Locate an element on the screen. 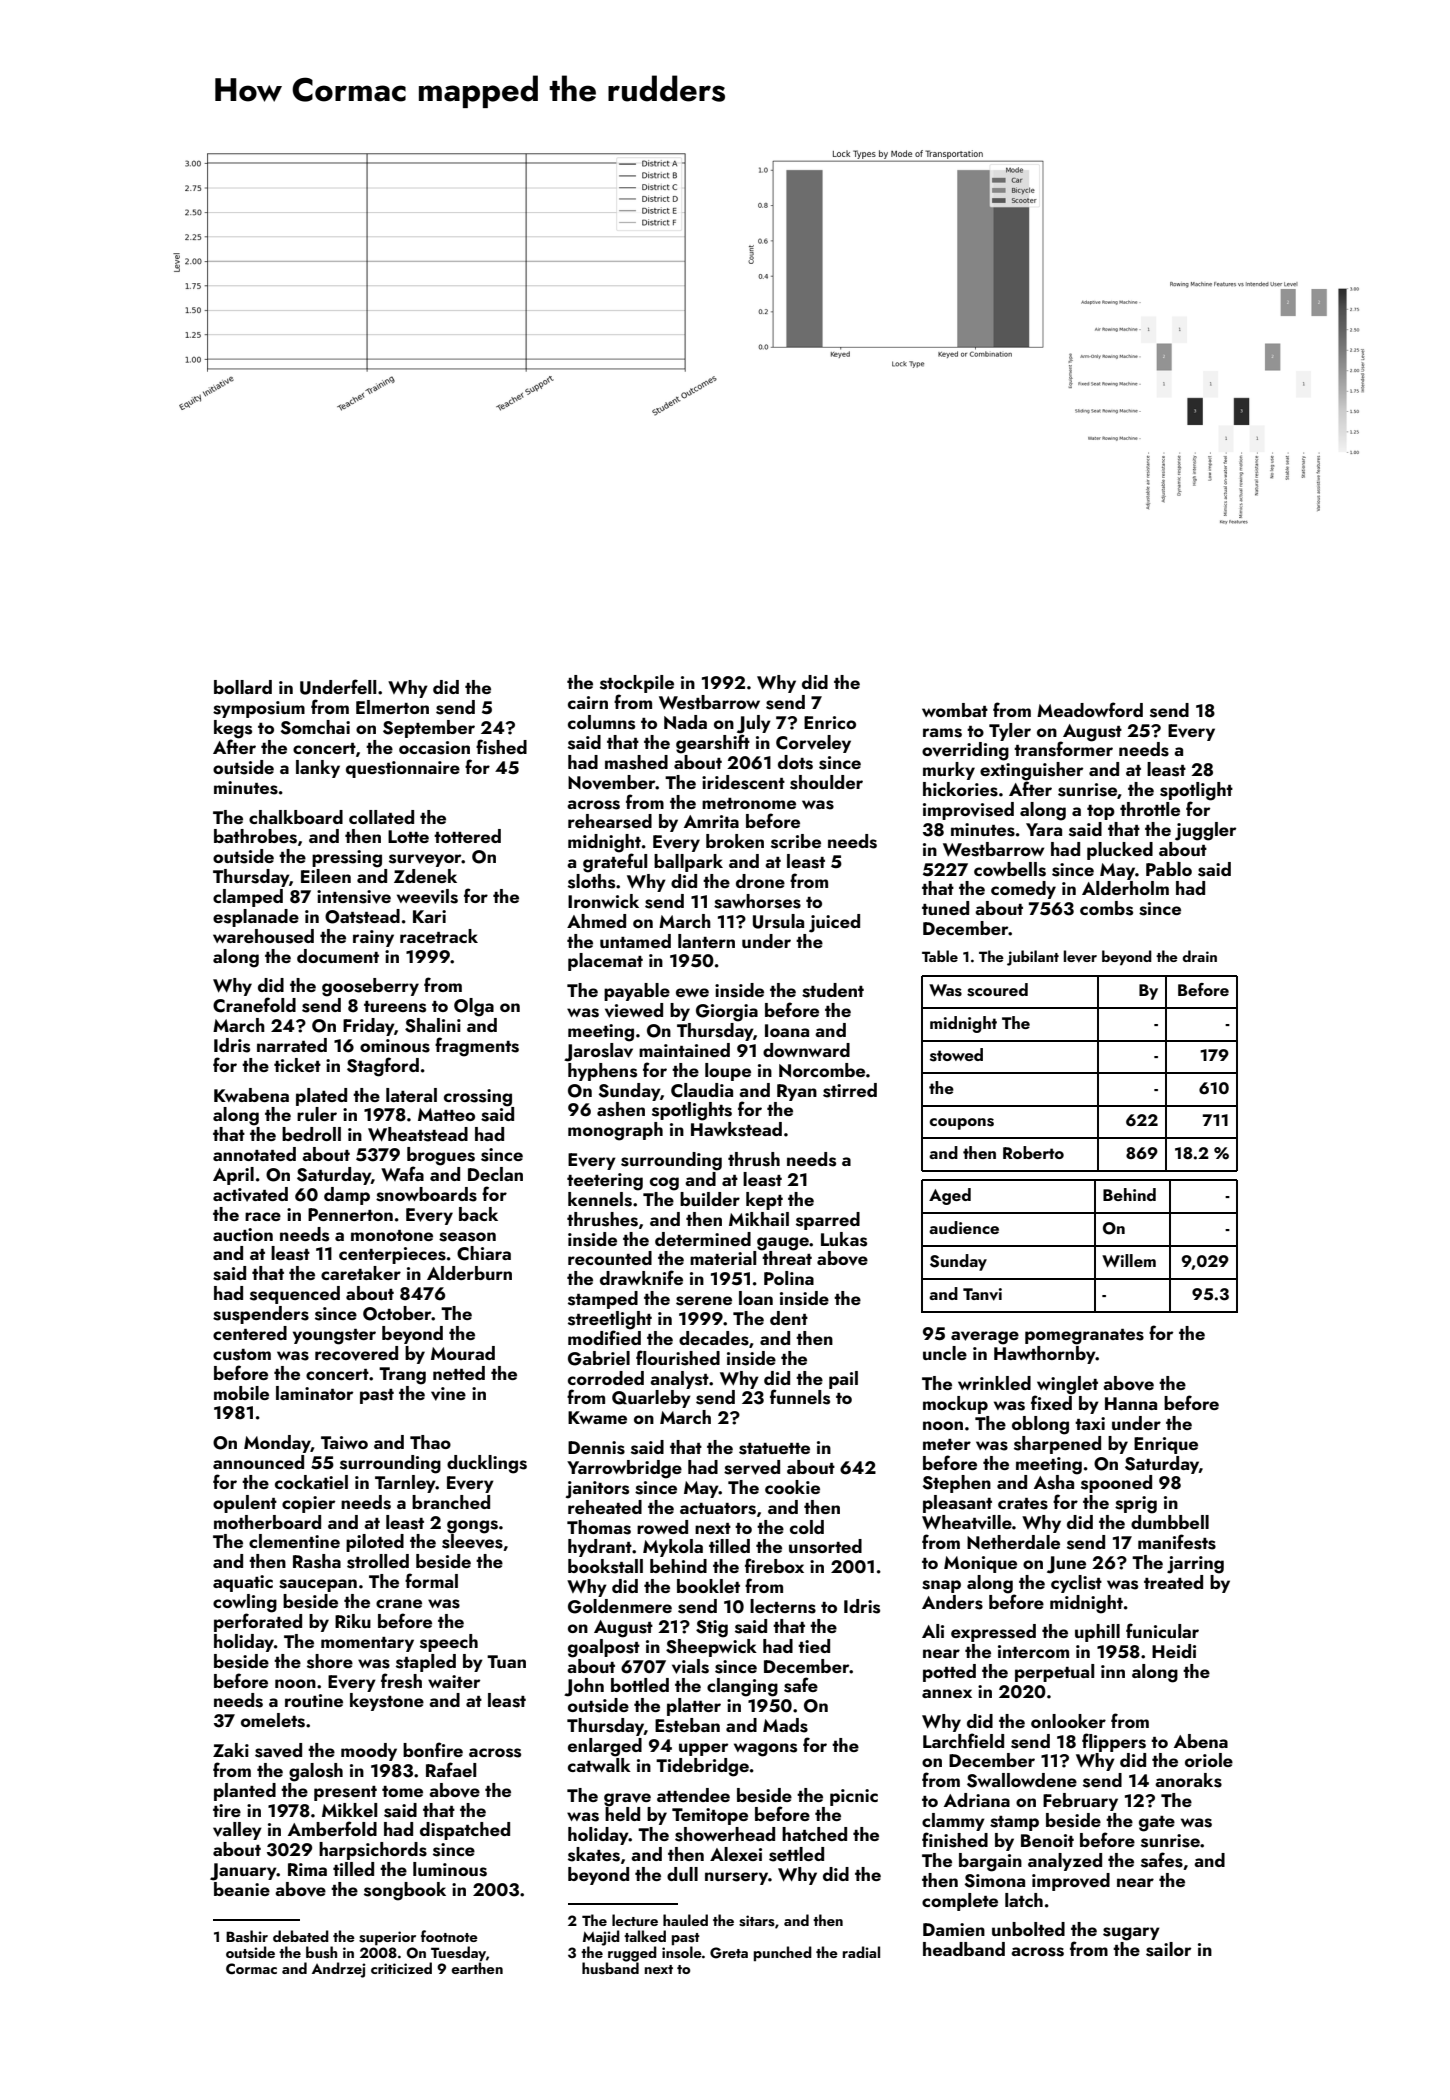 Image resolution: width=1450 pixels, height=2100 pixels. anoraks is located at coordinates (1188, 1780).
